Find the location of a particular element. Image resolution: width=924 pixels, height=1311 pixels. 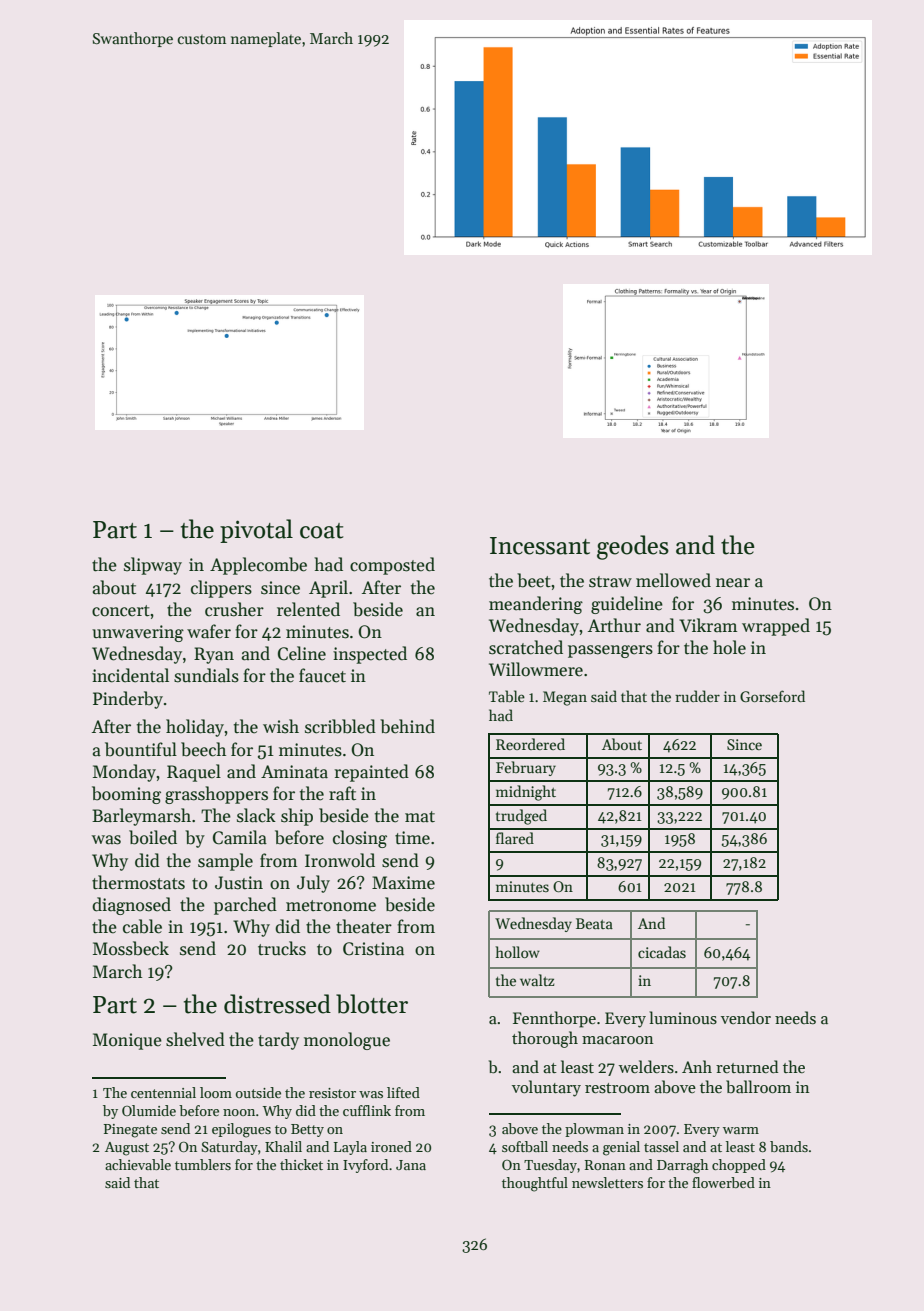

booming is located at coordinates (126, 795).
